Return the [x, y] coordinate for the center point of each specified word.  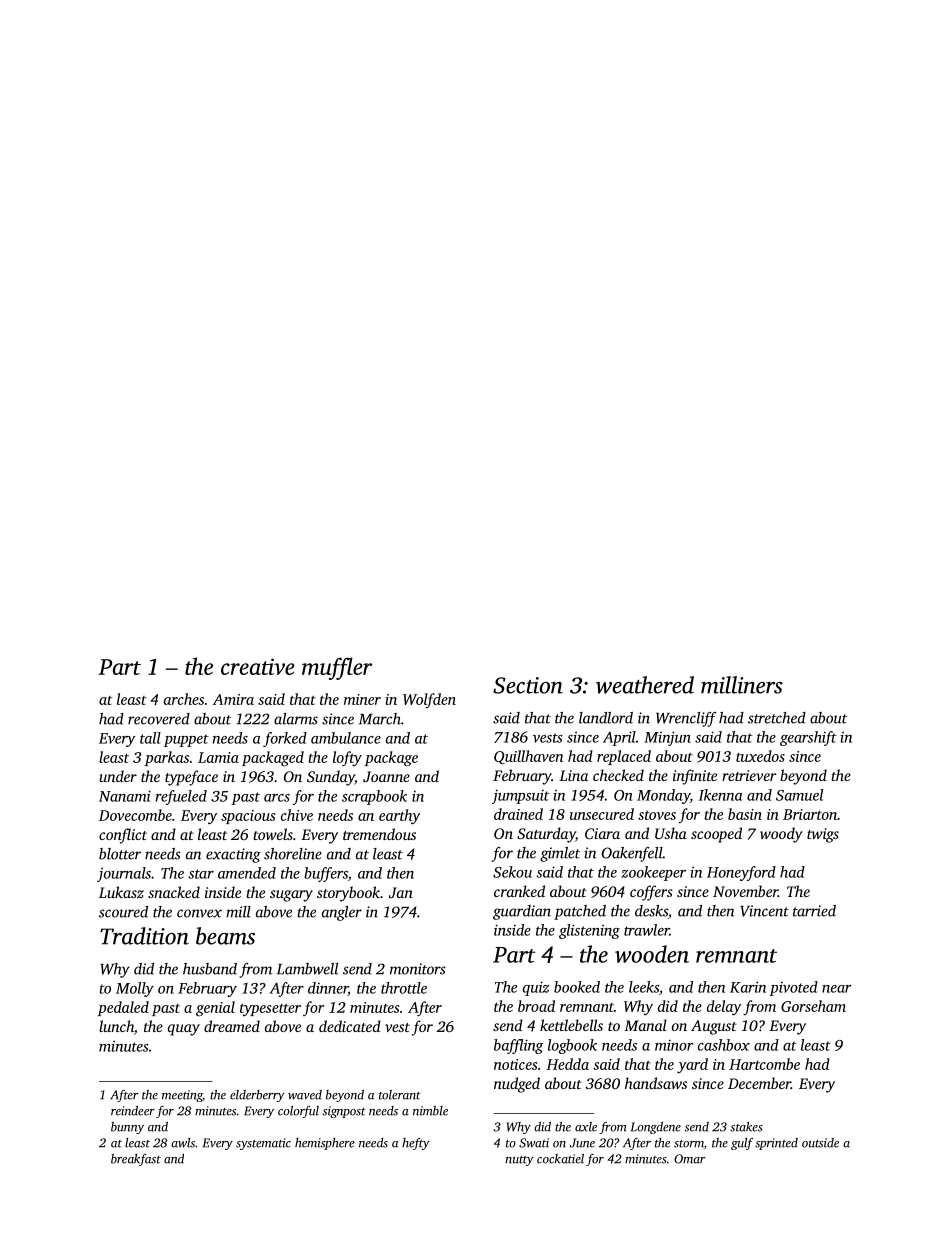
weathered [645, 685]
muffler [337, 668]
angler [342, 913]
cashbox [724, 1045]
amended [247, 873]
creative [258, 666]
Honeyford [741, 873]
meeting [182, 1096]
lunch [116, 1026]
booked [577, 987]
